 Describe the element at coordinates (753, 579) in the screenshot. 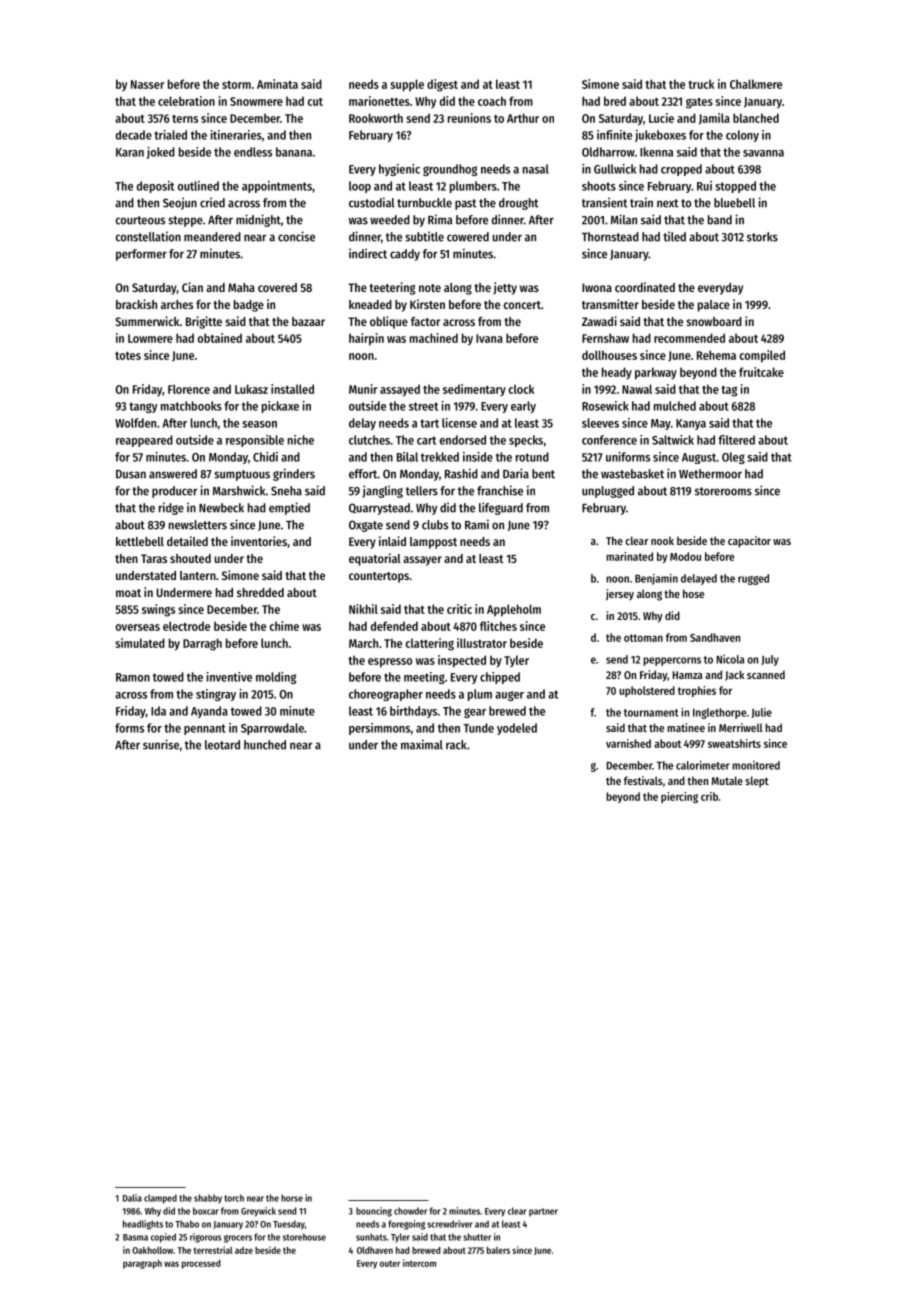

I see `rugged` at that location.
